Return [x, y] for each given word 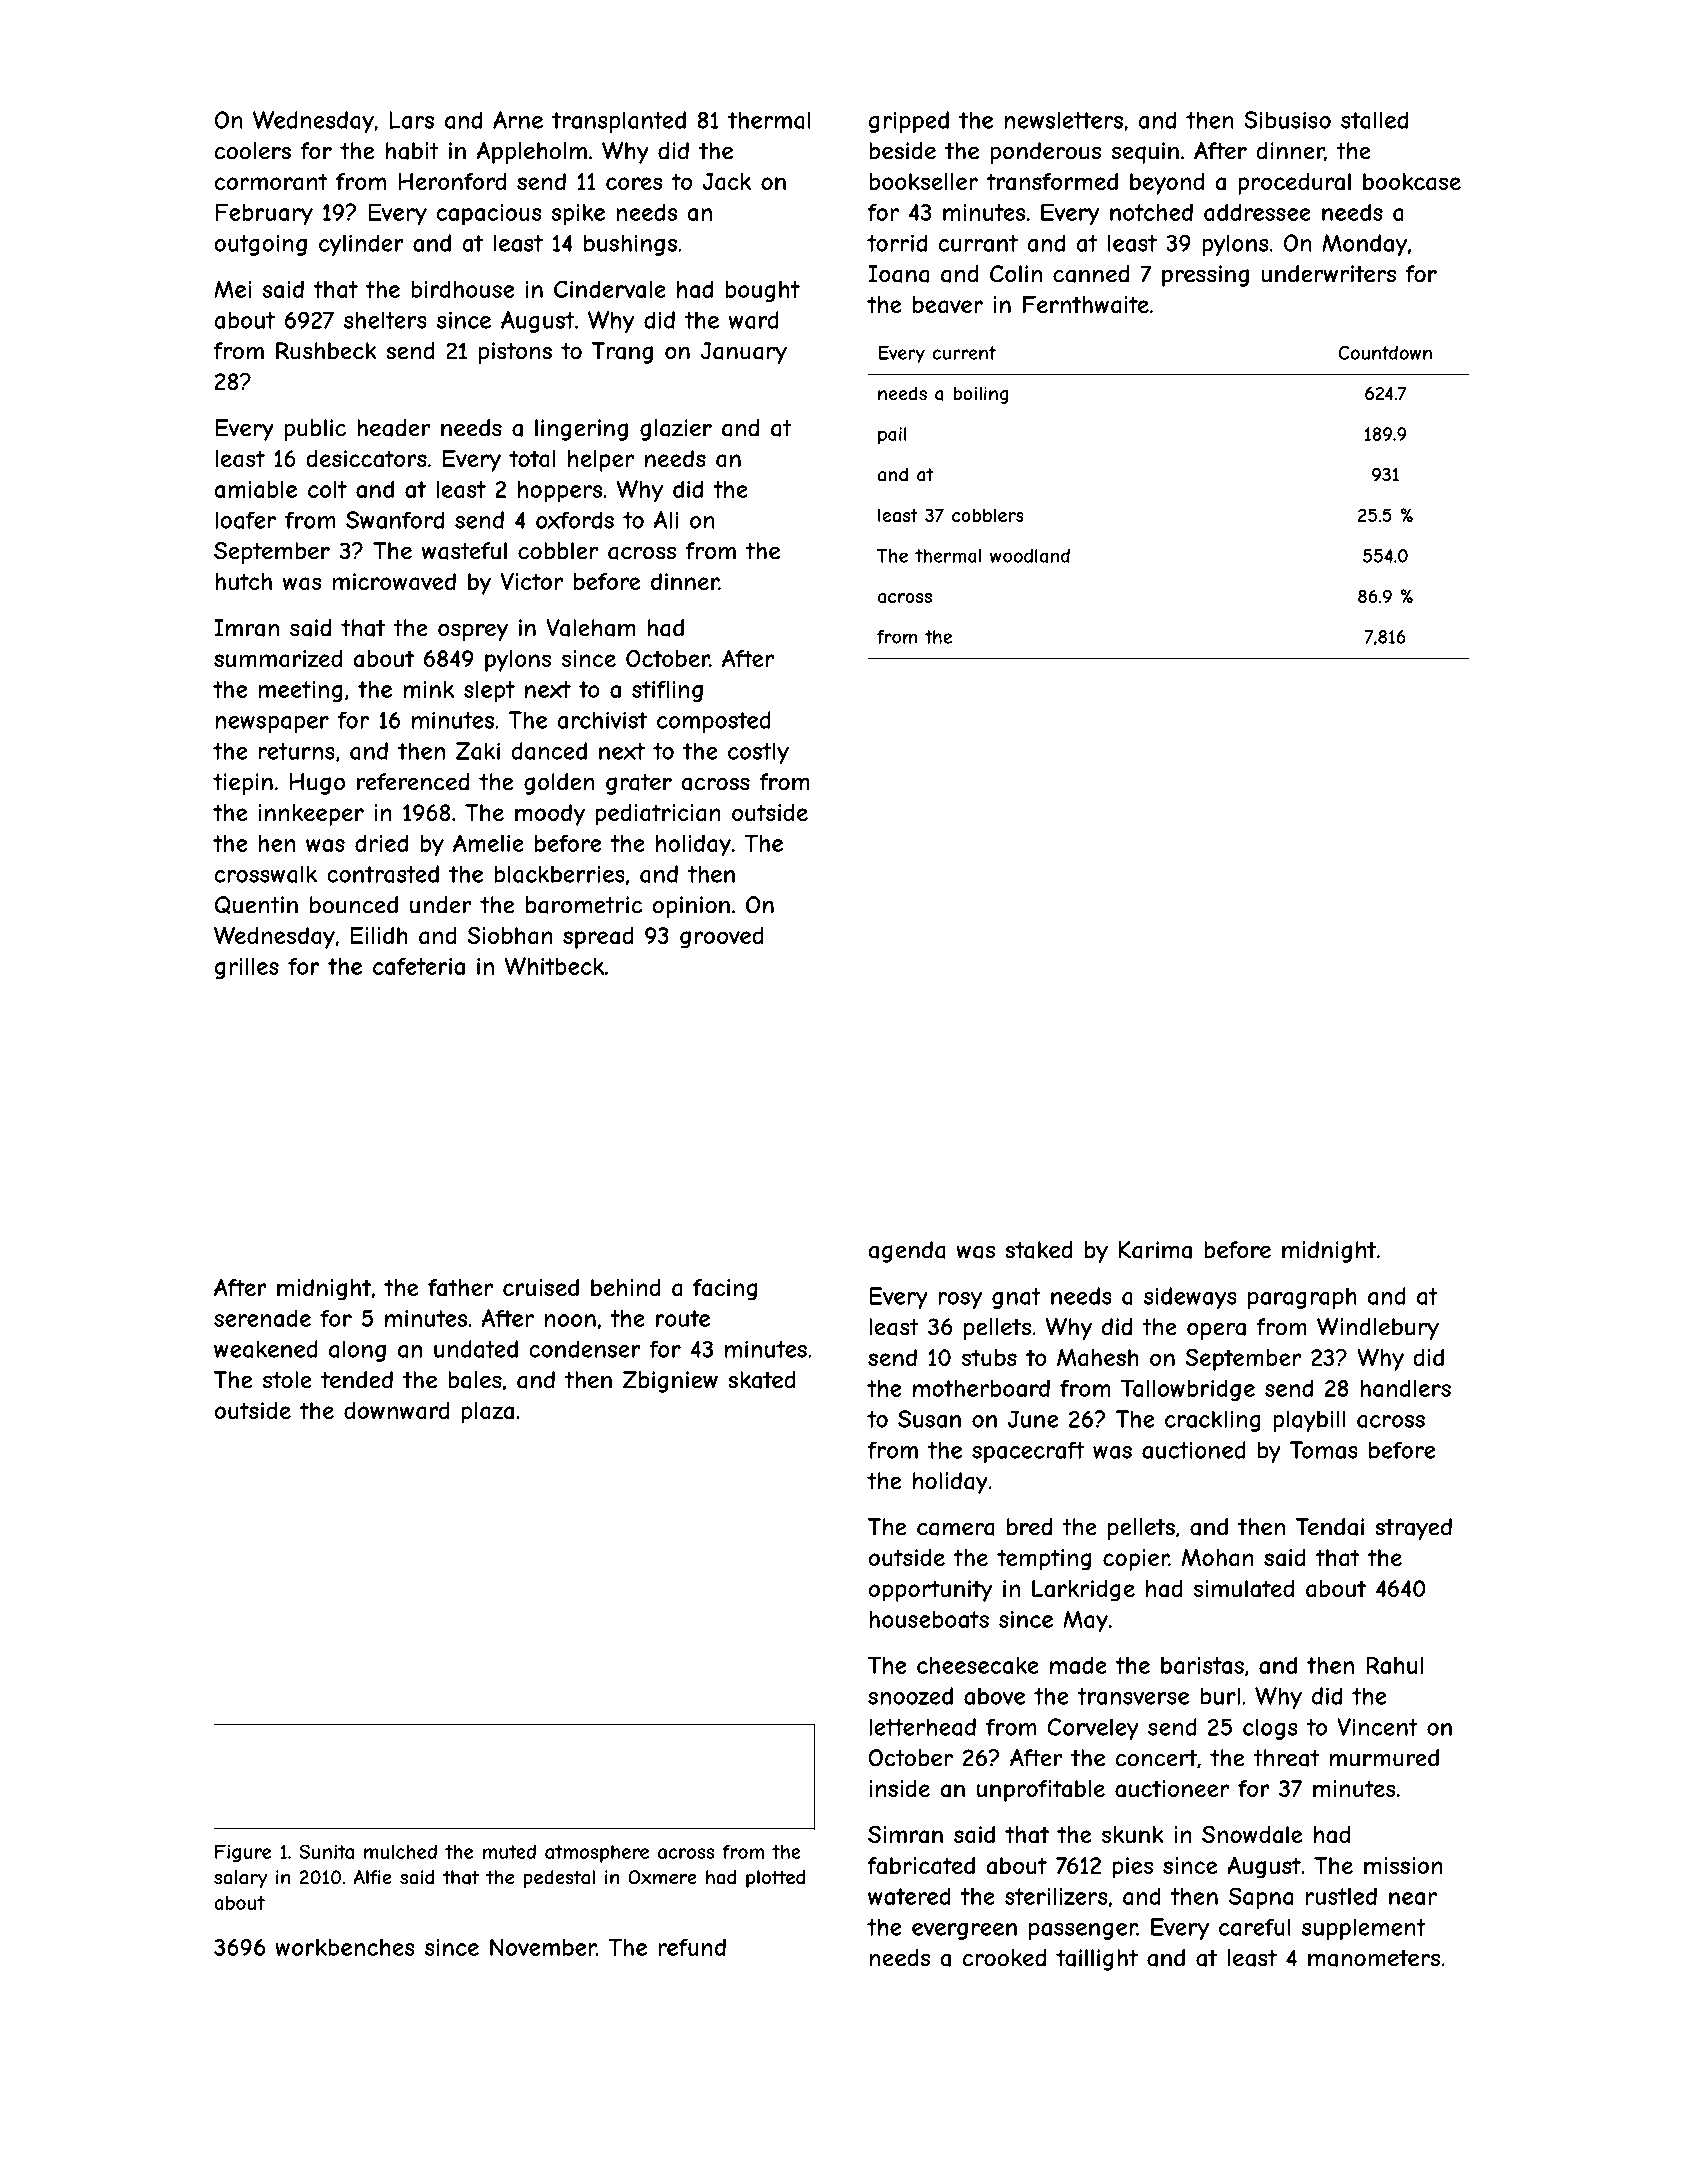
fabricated [921, 1866]
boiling [981, 395]
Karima [1155, 1250]
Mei [232, 289]
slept [489, 692]
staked [1039, 1250]
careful [1255, 1927]
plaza [488, 1413]
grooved [722, 938]
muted [509, 1851]
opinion [691, 907]
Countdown [1385, 353]
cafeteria [419, 966]
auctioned [1194, 1450]
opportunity [930, 1591]
